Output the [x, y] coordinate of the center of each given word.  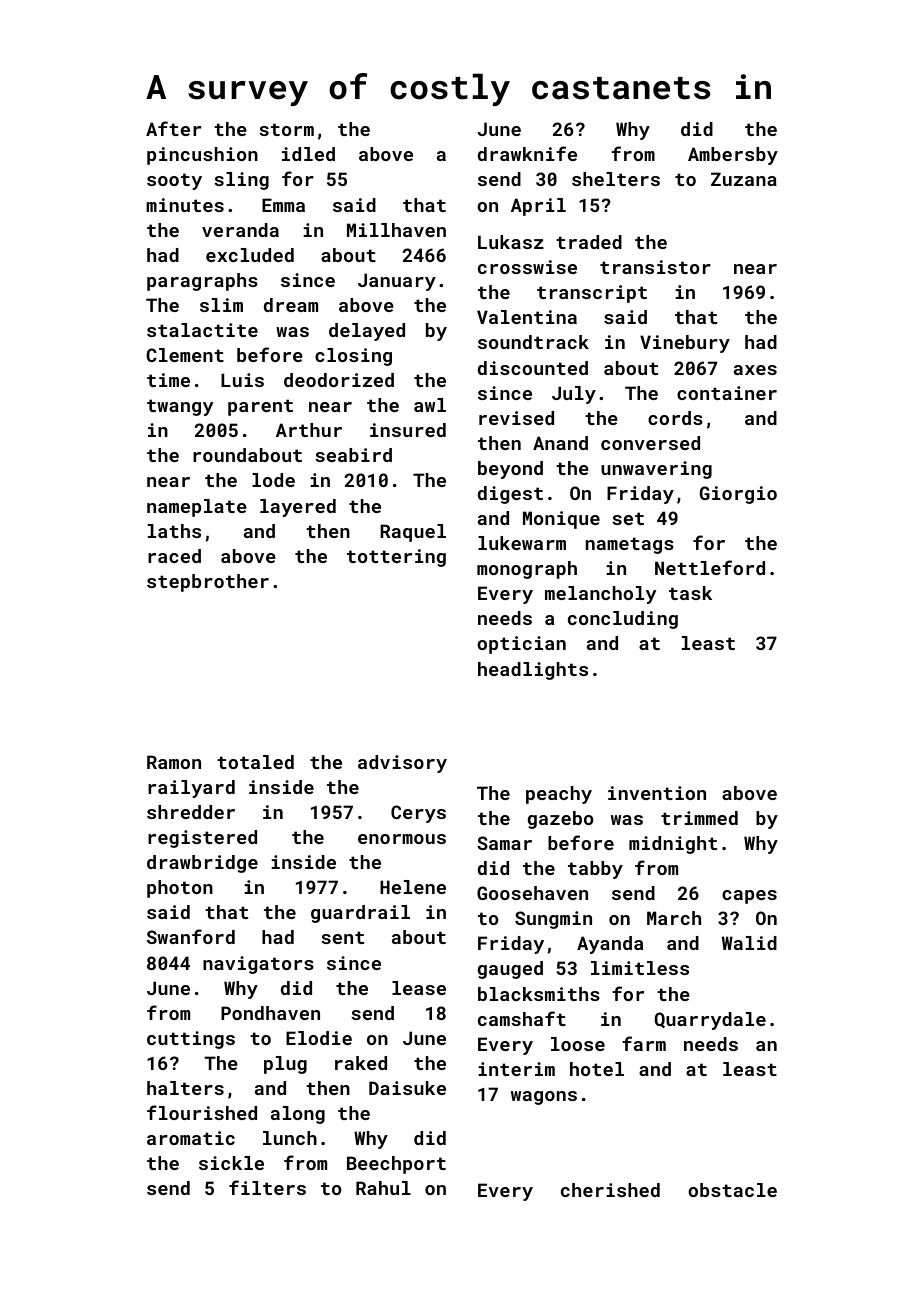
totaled [255, 762]
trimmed [699, 818]
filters [267, 1187]
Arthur [309, 430]
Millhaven [396, 230]
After [173, 128]
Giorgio [738, 495]
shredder [191, 812]
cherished [610, 1190]
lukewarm [522, 543]
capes [749, 897]
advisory [402, 764]
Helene [413, 887]
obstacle [732, 1190]
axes [755, 370]
